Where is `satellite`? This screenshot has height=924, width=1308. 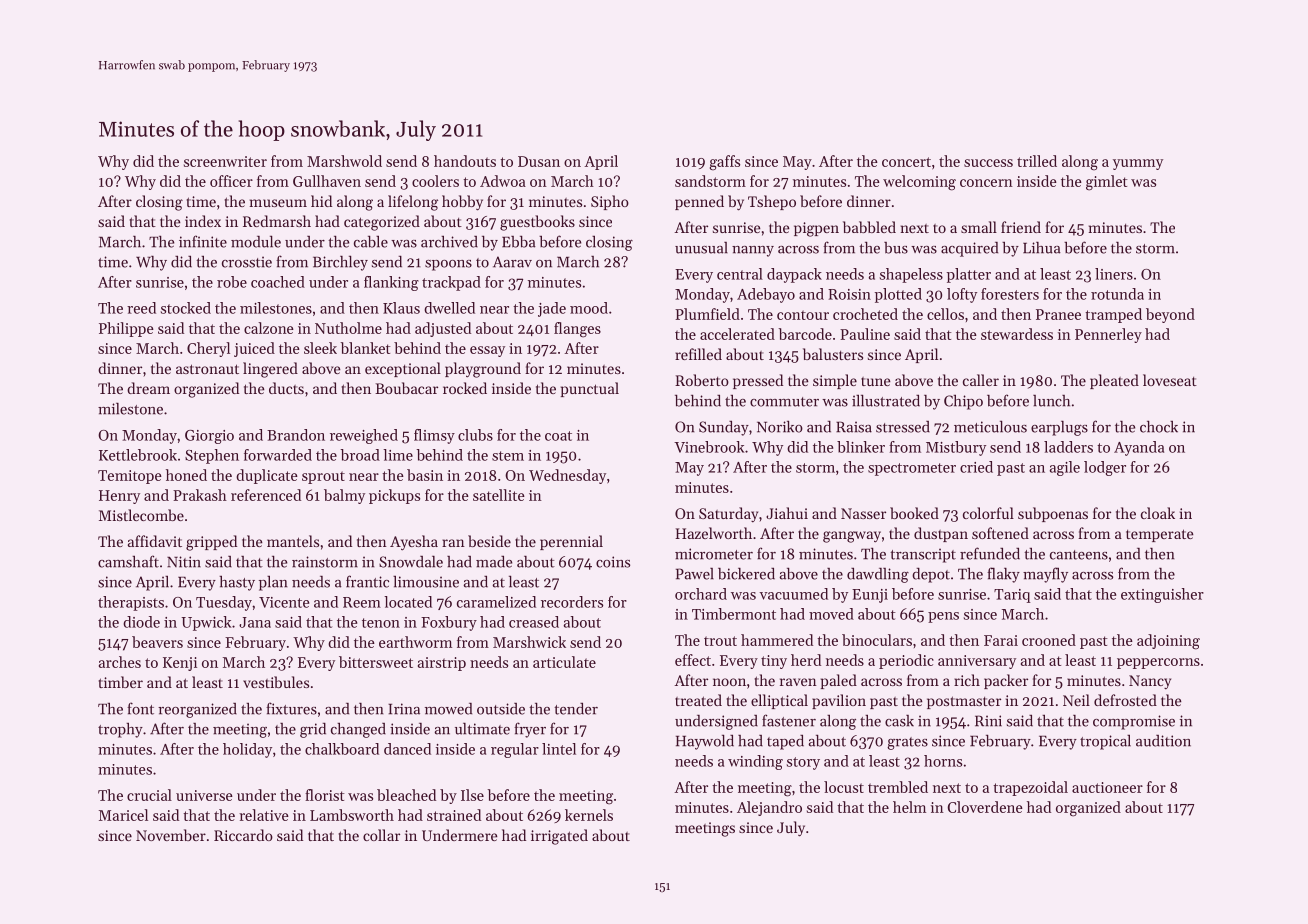 satellite is located at coordinates (499, 495).
